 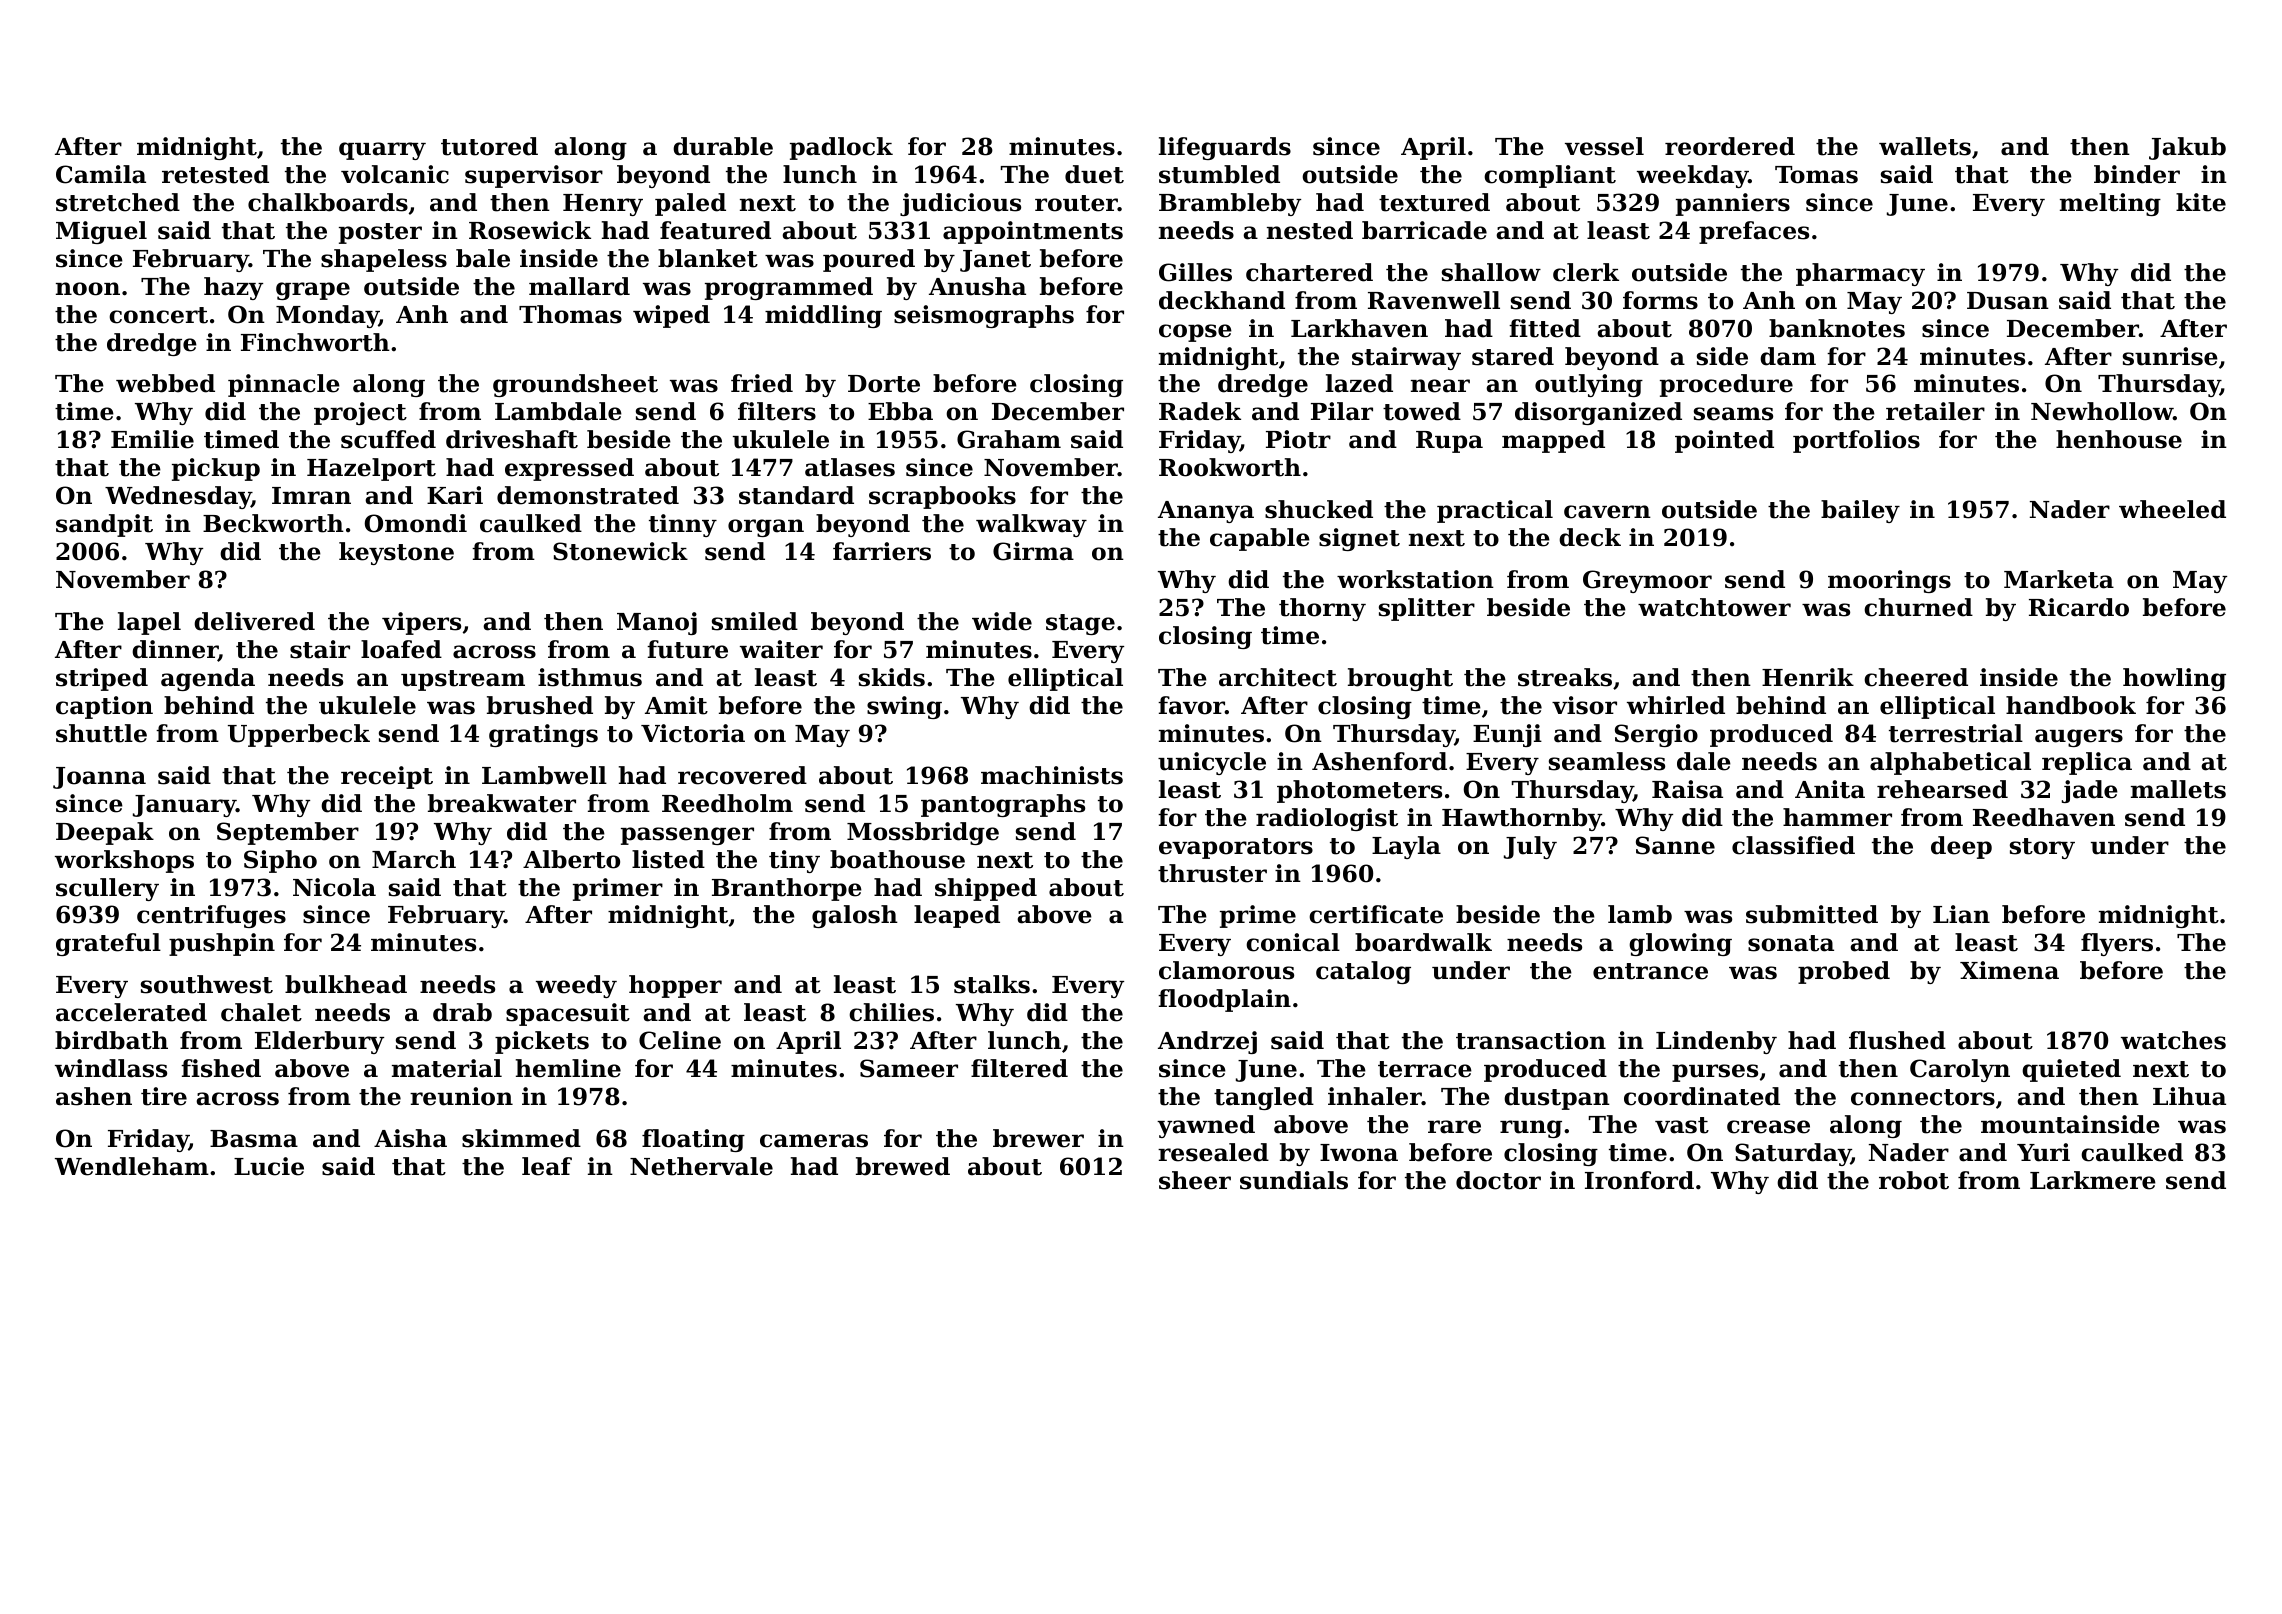 I want to click on thruster, so click(x=1212, y=873).
